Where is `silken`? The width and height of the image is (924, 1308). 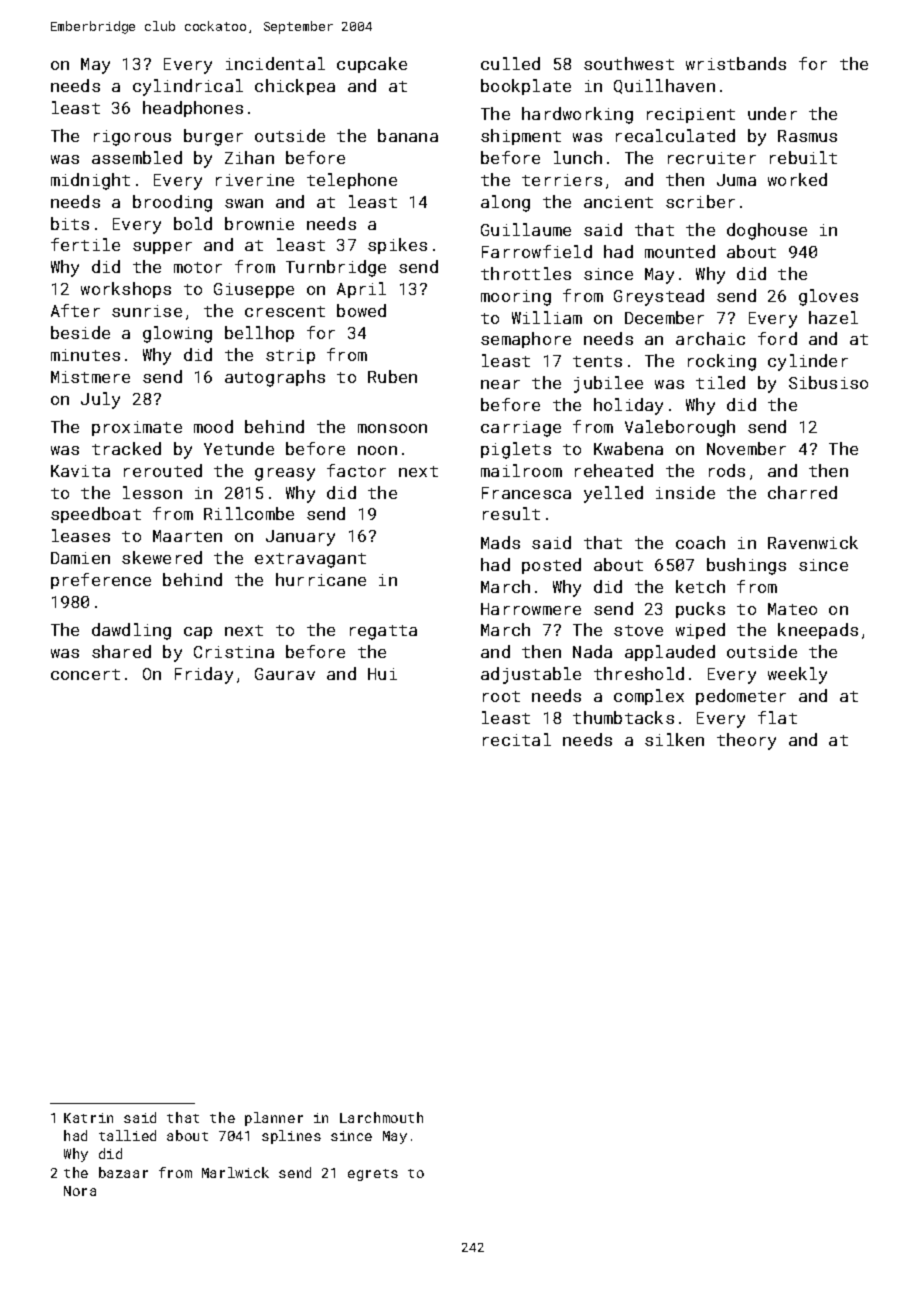 silken is located at coordinates (674, 739).
